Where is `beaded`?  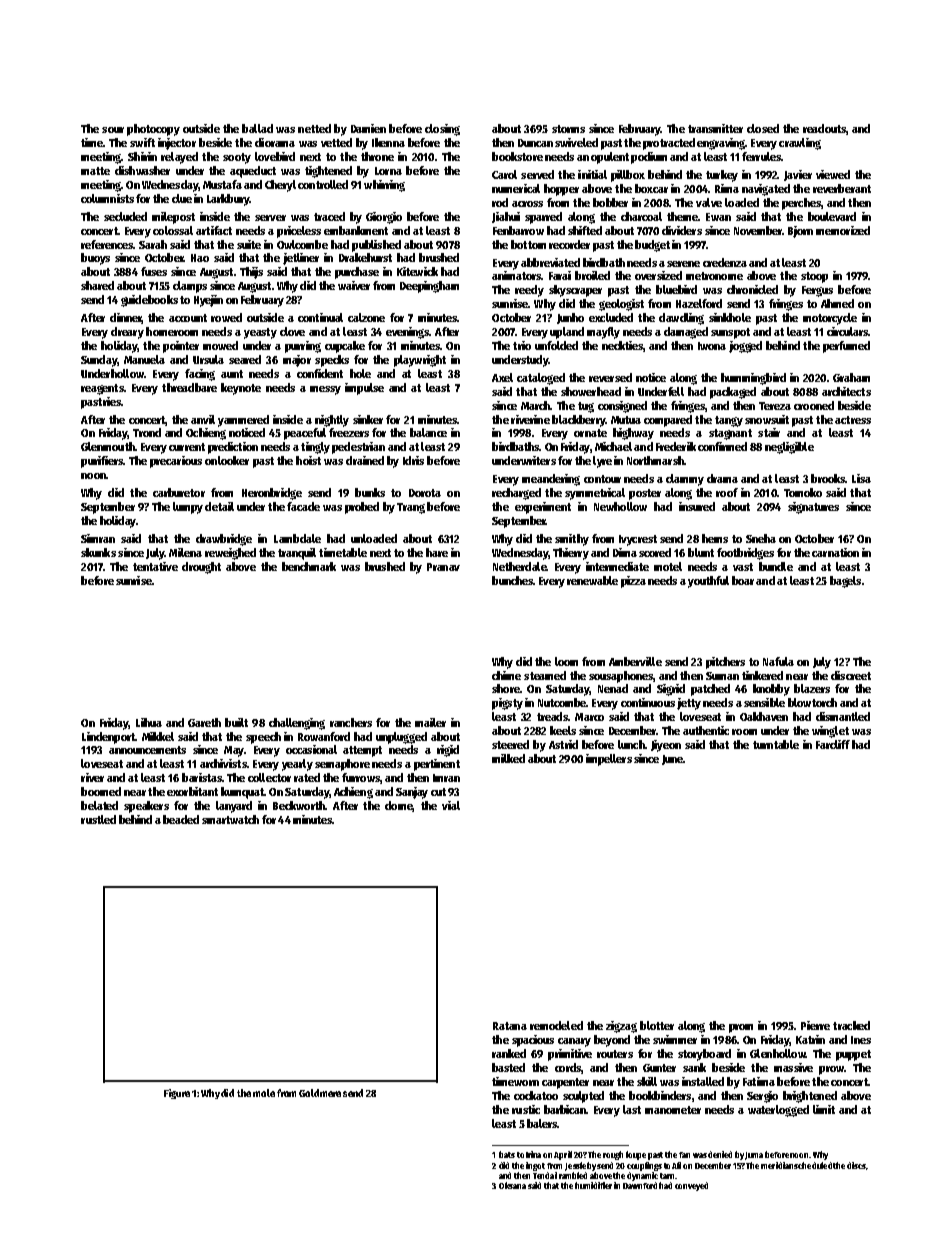 beaded is located at coordinates (181, 819).
